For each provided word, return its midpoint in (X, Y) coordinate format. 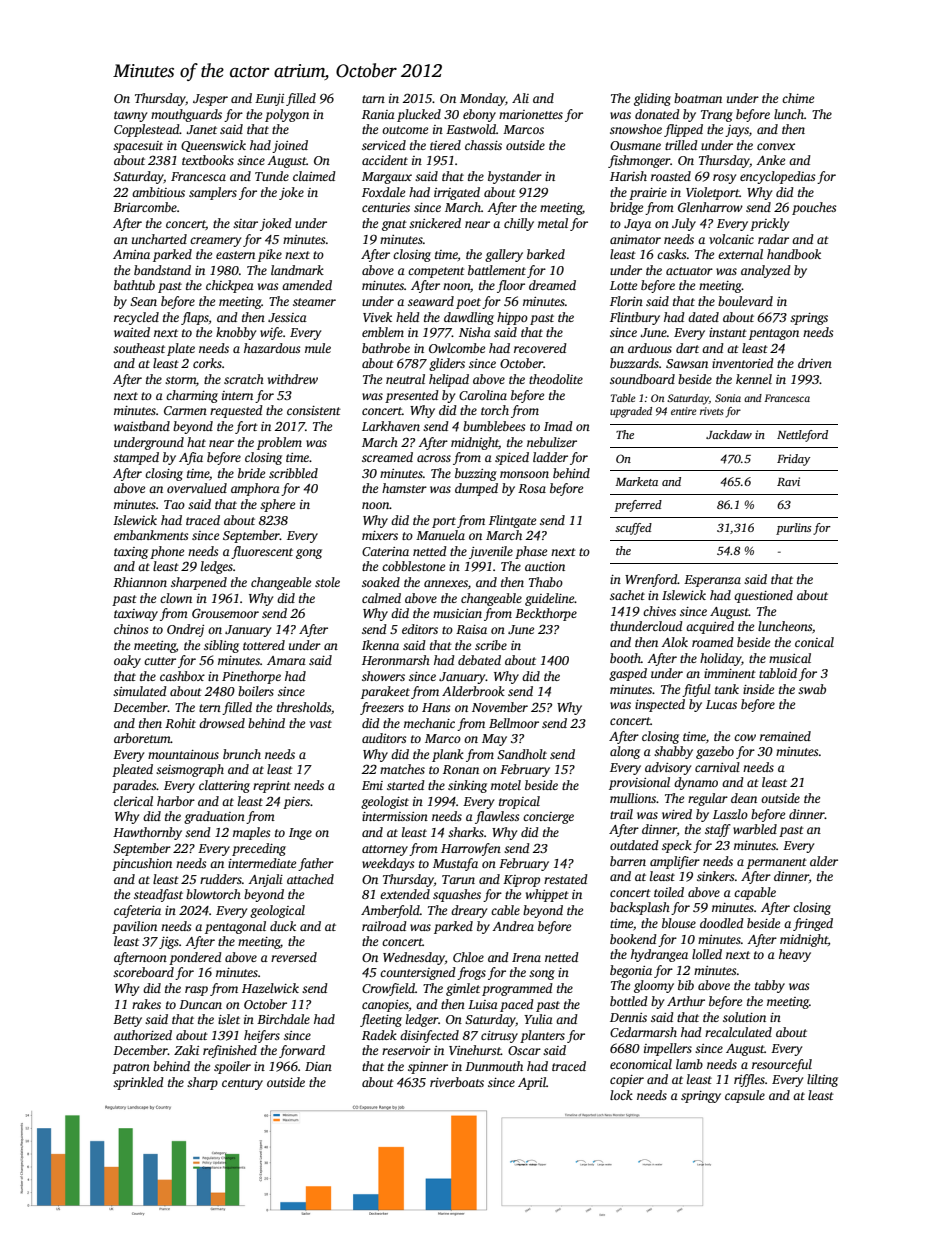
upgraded (631, 412)
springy (701, 1097)
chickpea (230, 286)
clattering (224, 786)
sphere (277, 505)
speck (677, 846)
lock (621, 1095)
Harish (628, 176)
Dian (318, 1066)
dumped (476, 489)
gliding (652, 99)
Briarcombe (145, 207)
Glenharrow (710, 207)
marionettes (531, 114)
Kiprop (521, 881)
